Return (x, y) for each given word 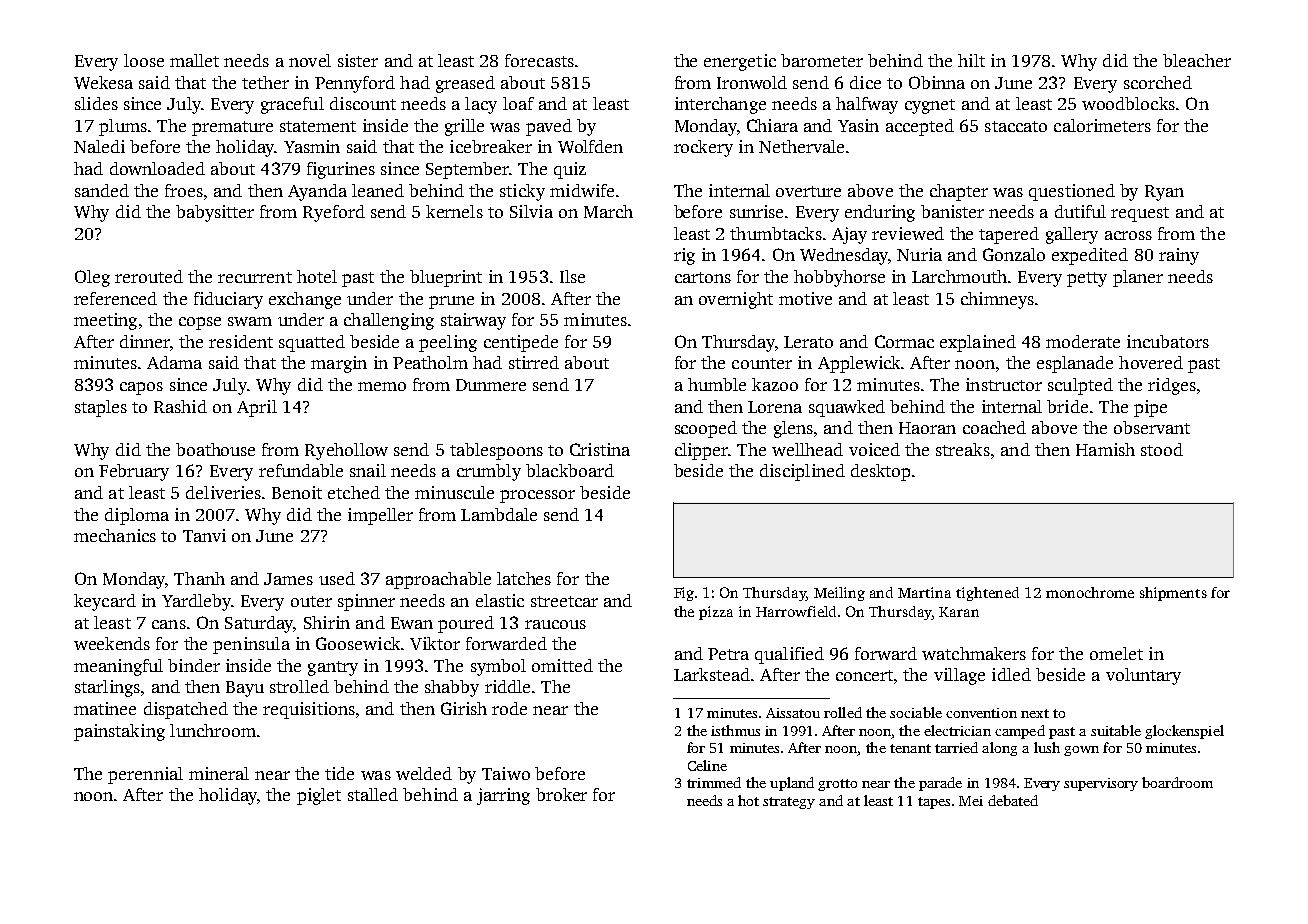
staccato (1016, 126)
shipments (1173, 594)
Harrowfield (796, 611)
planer (1138, 278)
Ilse (572, 276)
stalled (373, 794)
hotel (317, 276)
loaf (518, 103)
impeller (380, 516)
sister (358, 60)
